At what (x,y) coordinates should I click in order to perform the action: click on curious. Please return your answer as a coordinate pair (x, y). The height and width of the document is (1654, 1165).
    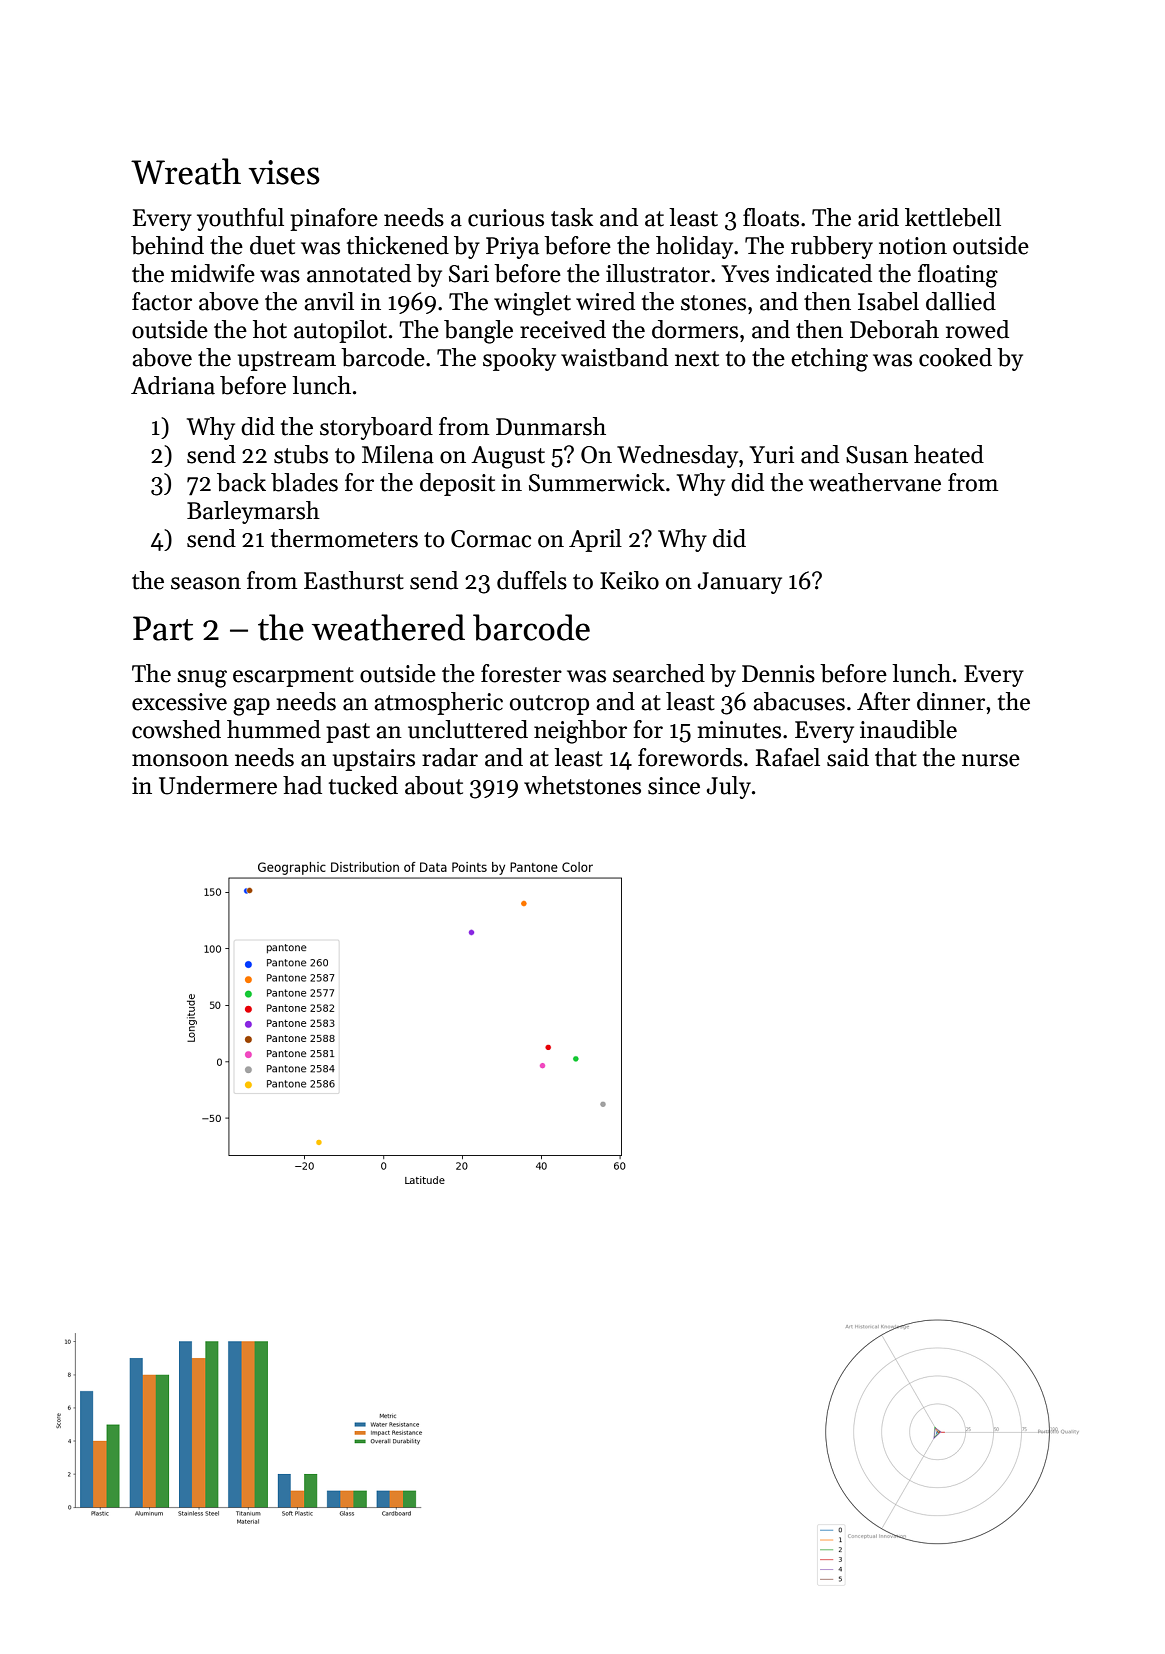
    Looking at the image, I should click on (506, 218).
